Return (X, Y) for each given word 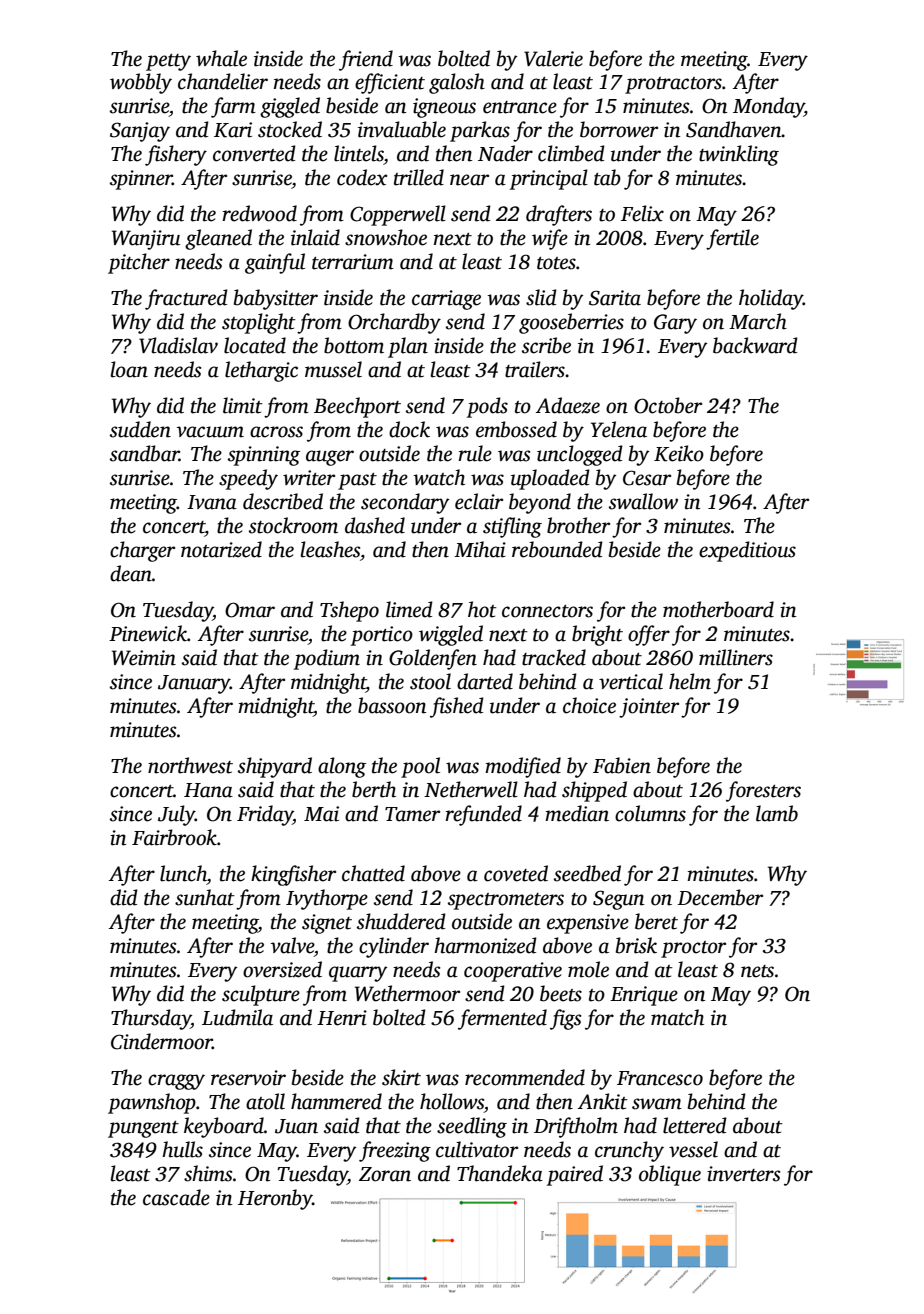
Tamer (412, 814)
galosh (457, 83)
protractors (673, 85)
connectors (547, 611)
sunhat (205, 897)
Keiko (679, 453)
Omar (250, 610)
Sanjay (140, 132)
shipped (594, 791)
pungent (143, 1129)
